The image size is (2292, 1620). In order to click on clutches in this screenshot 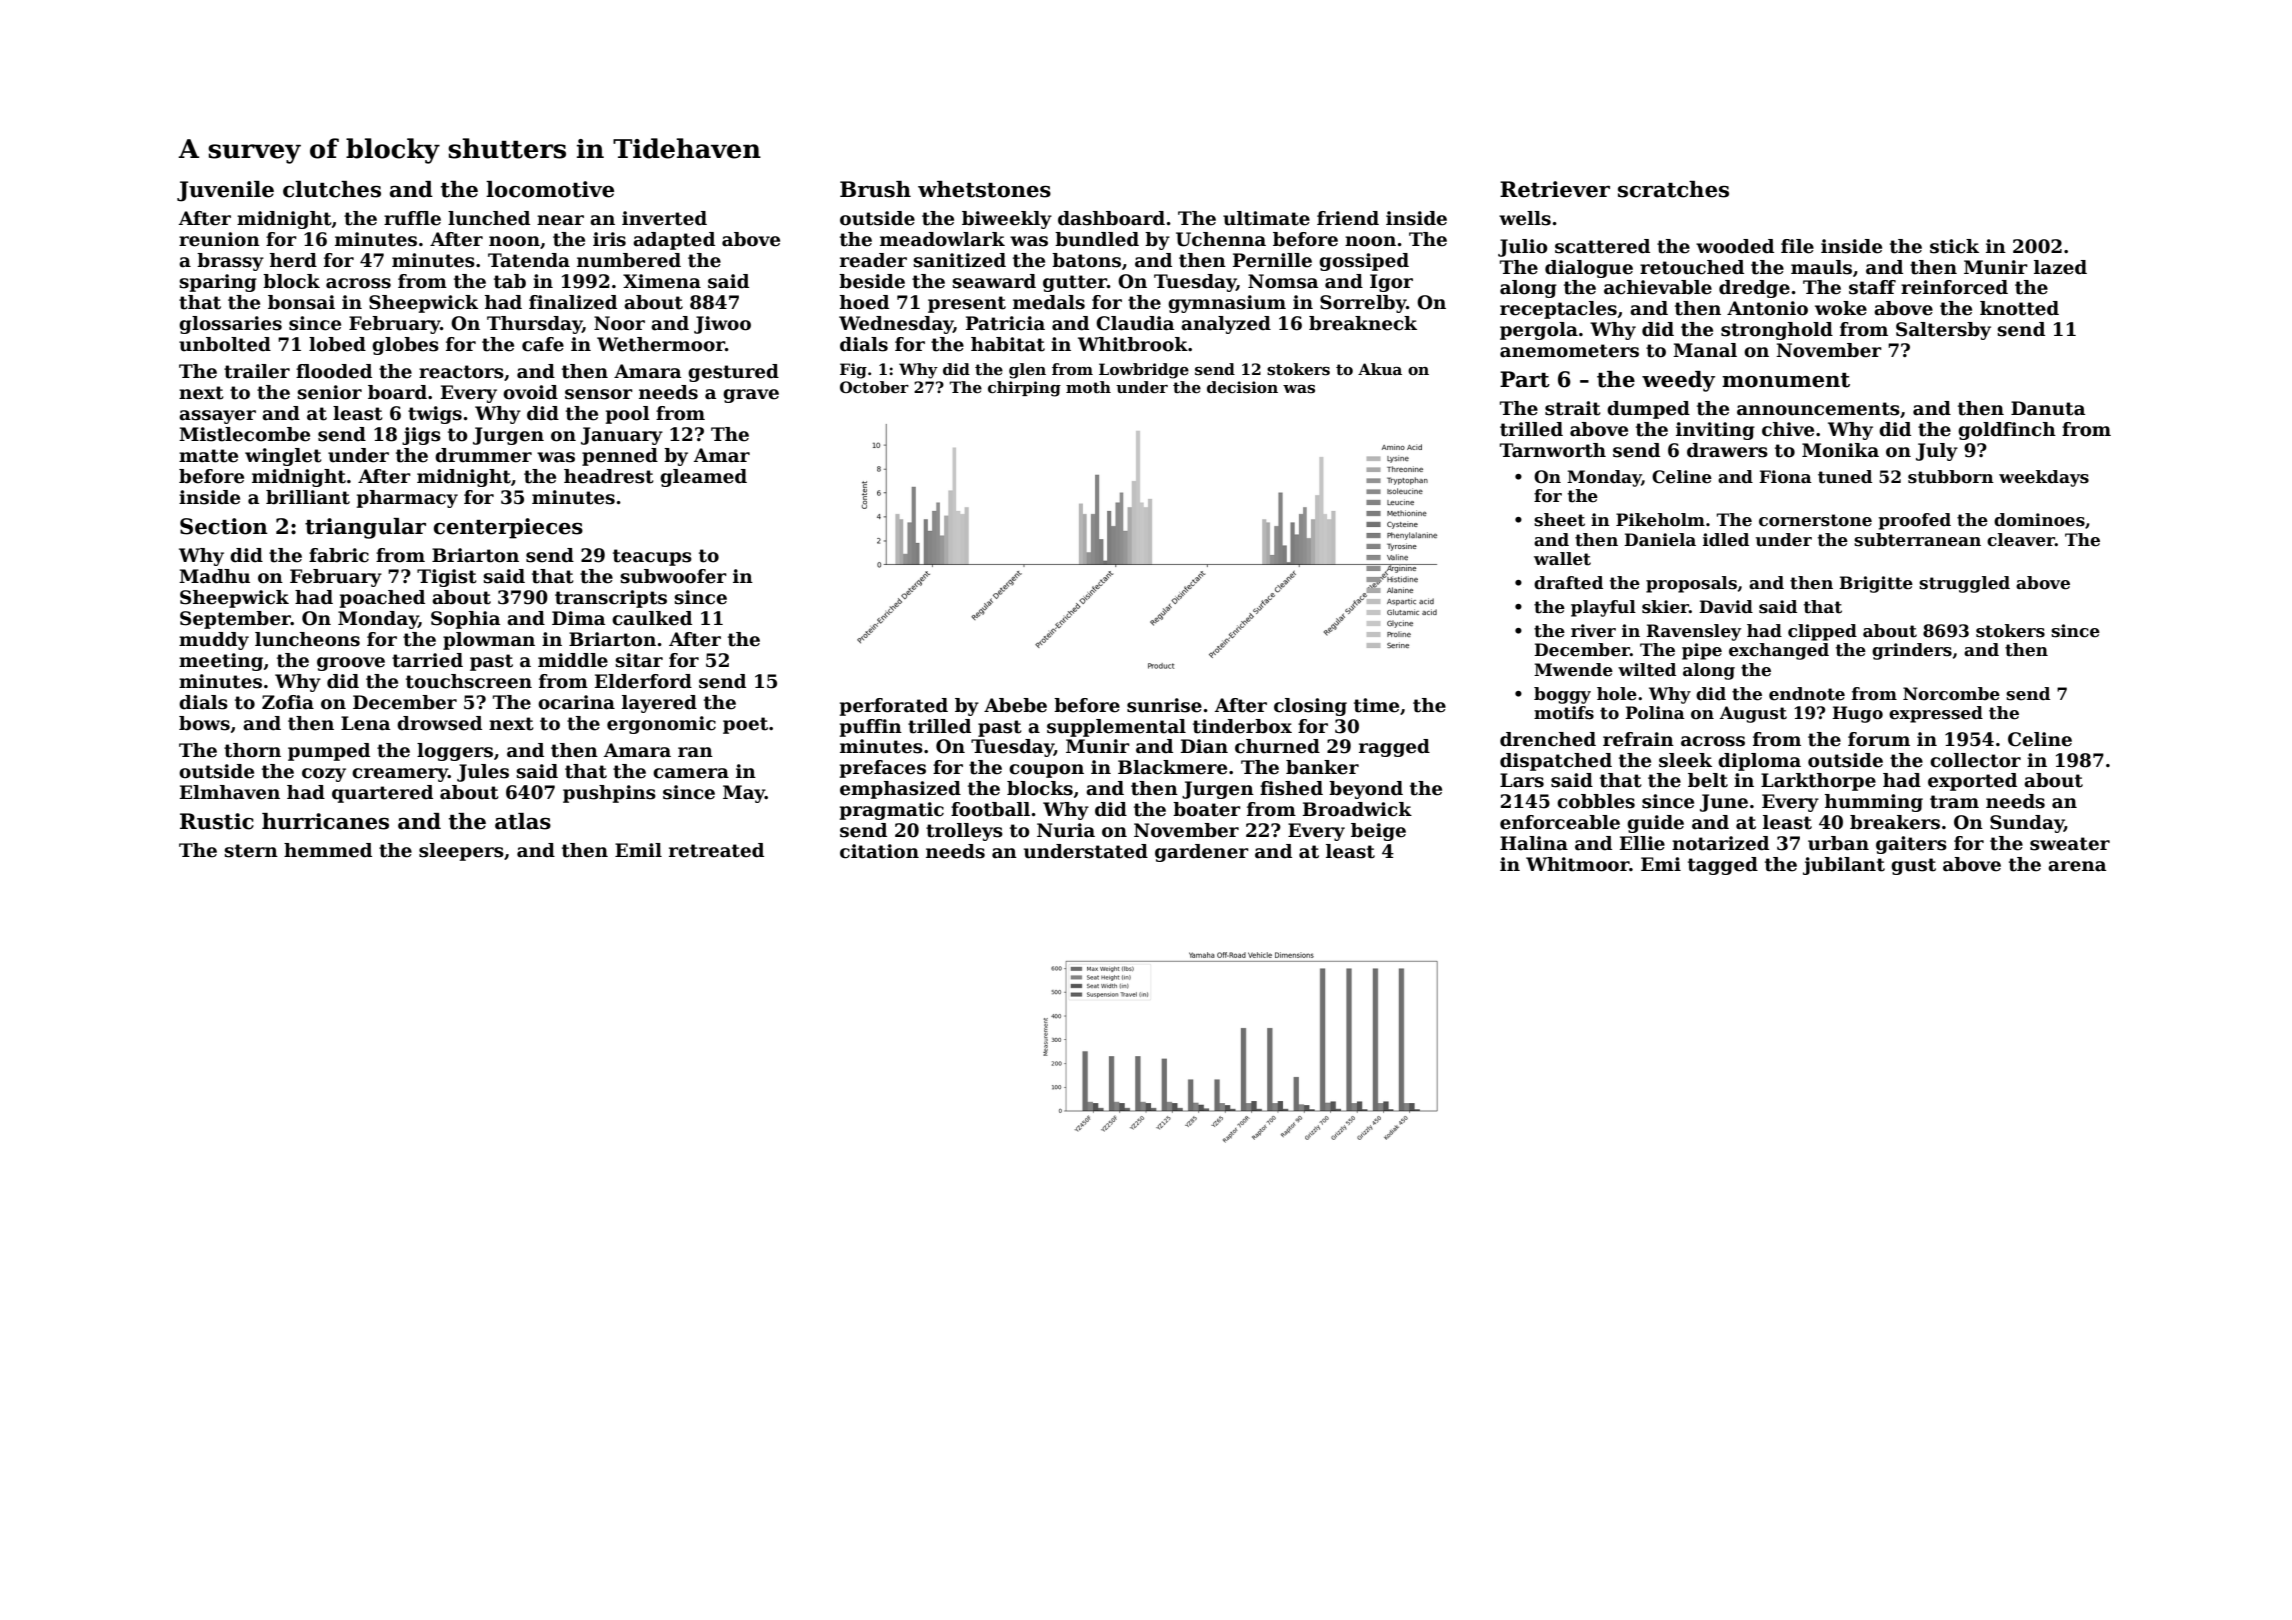, I will do `click(332, 189)`.
